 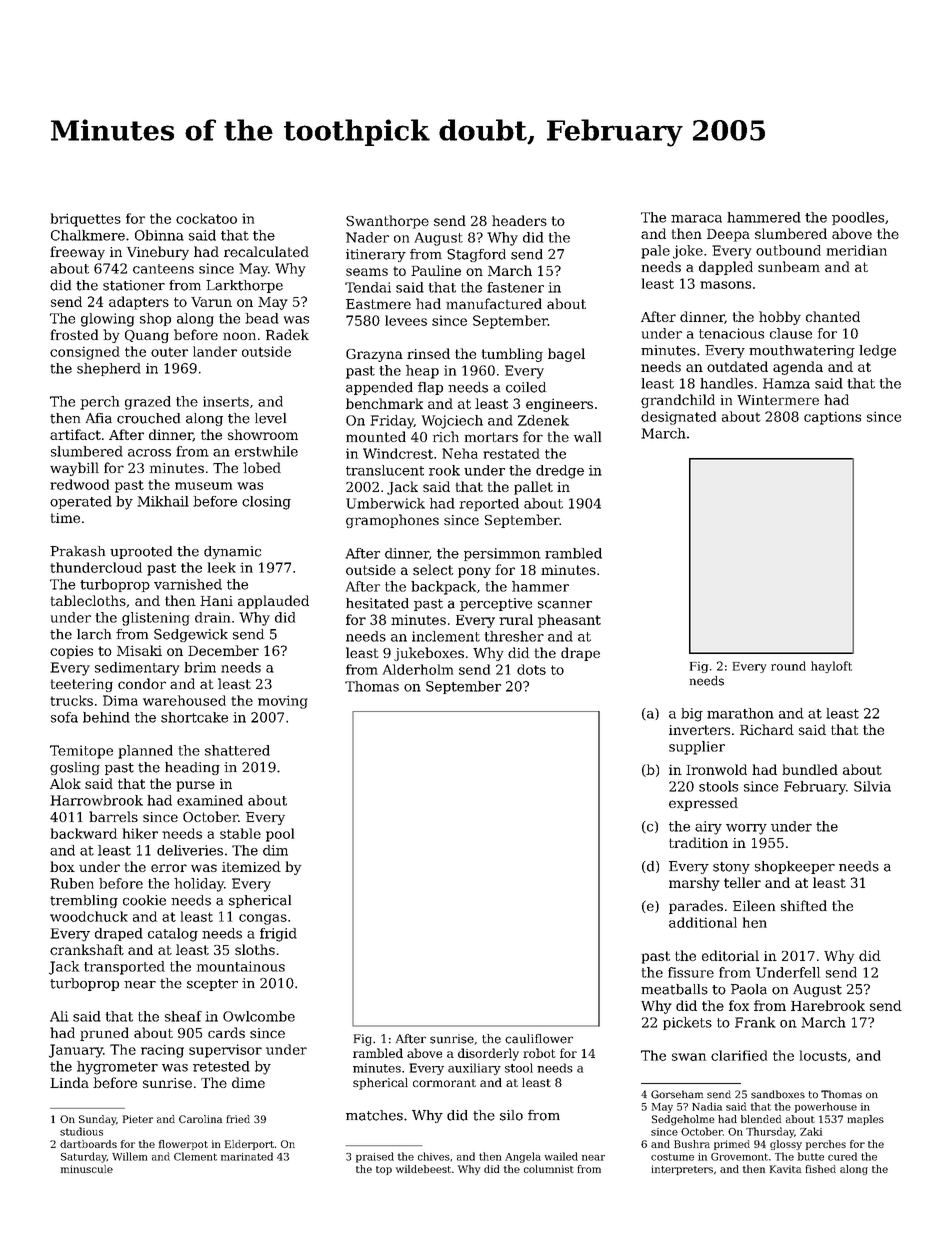 I want to click on Deepa, so click(x=728, y=235).
